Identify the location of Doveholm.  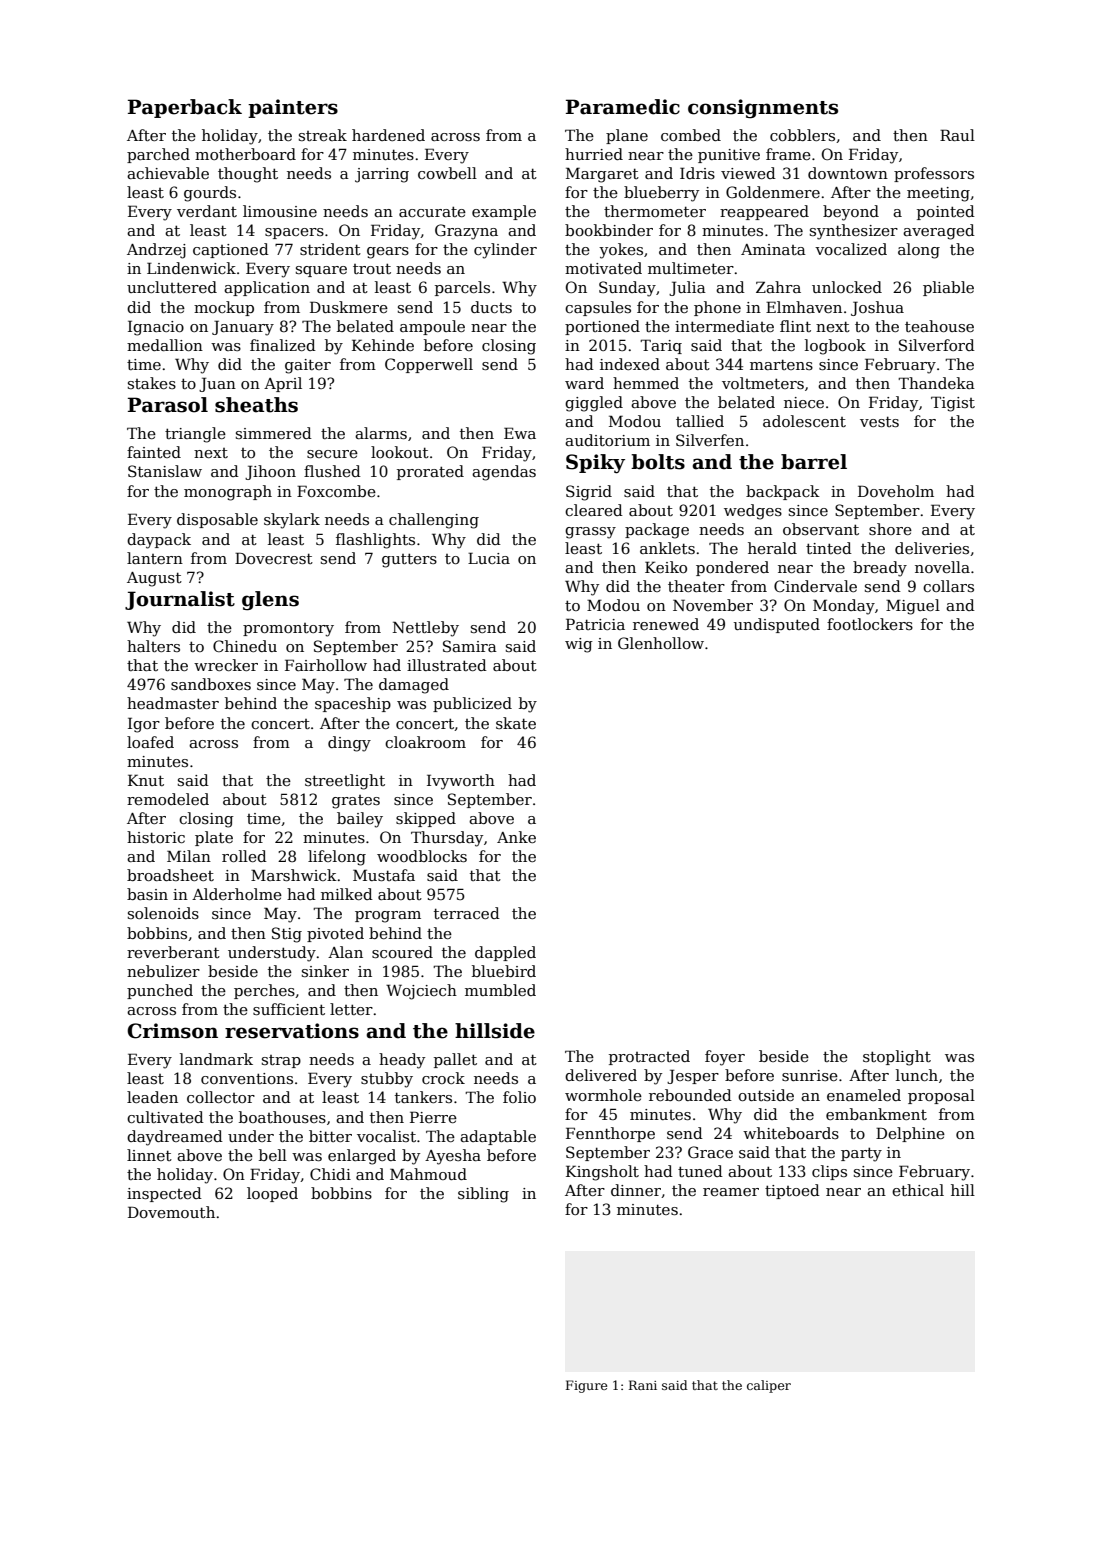
(896, 491).
